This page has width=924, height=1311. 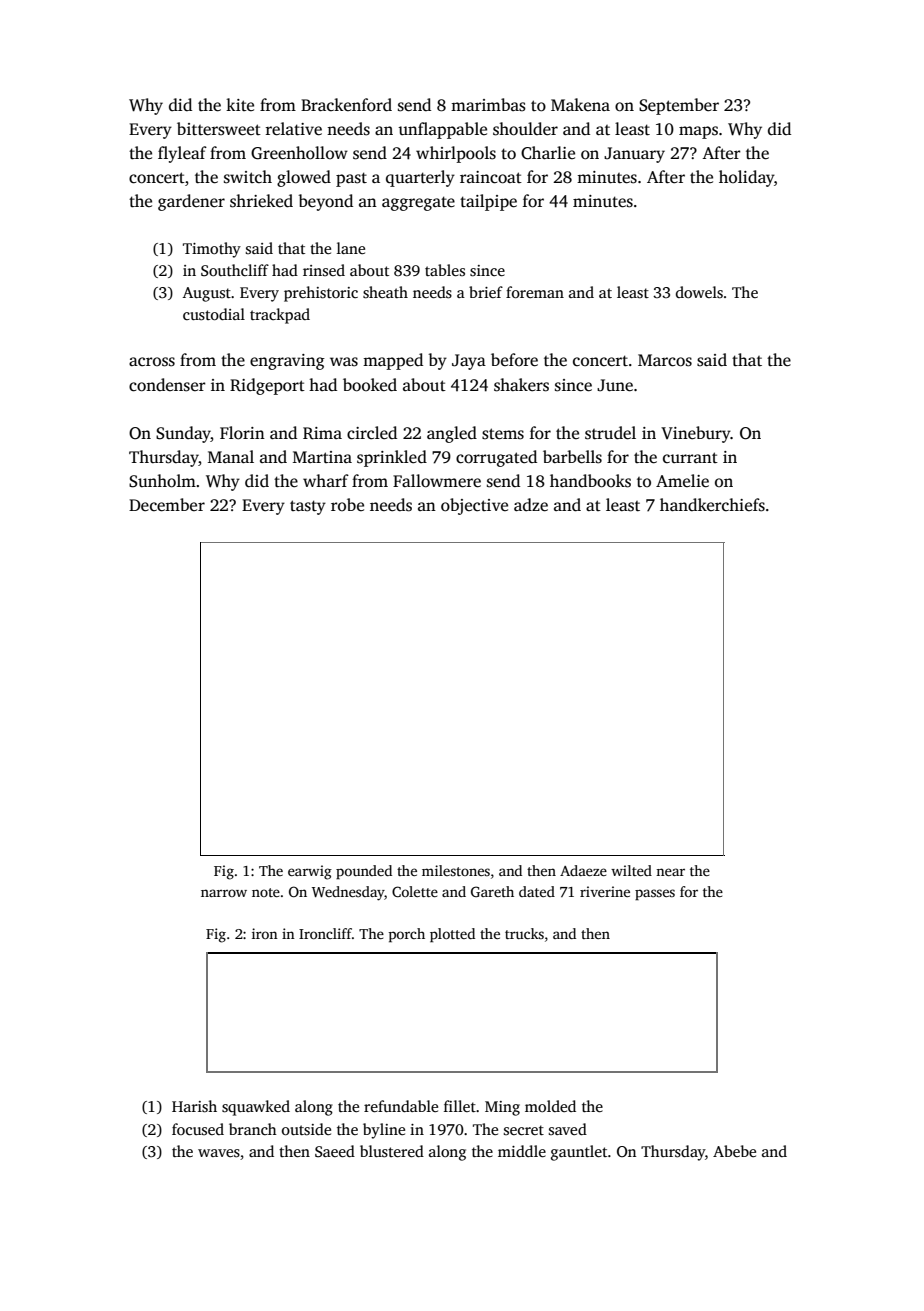 I want to click on wilted, so click(x=631, y=870).
